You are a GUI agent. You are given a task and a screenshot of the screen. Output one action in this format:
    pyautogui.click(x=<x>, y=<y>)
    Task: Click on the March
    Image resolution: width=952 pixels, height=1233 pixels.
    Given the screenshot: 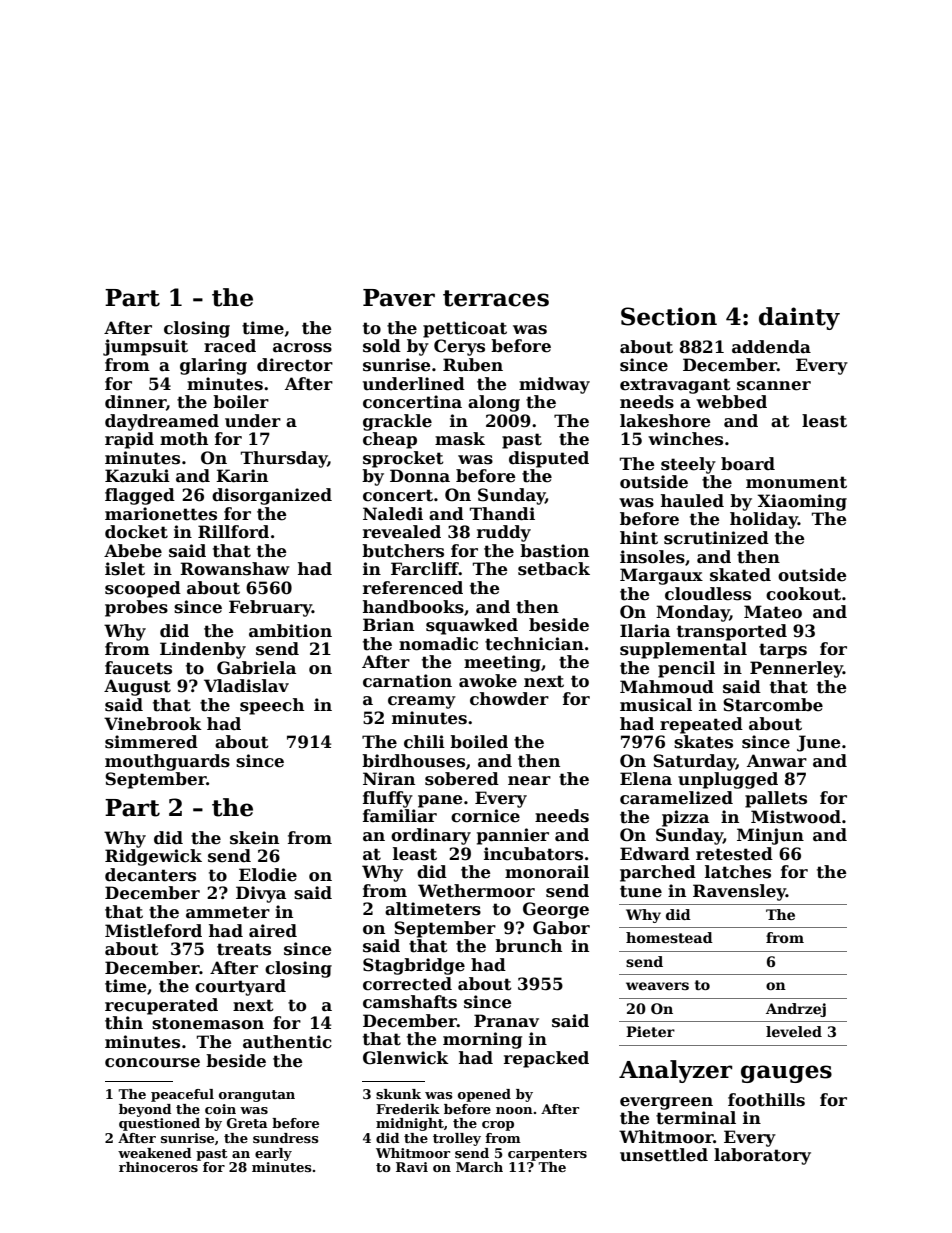 What is the action you would take?
    pyautogui.click(x=479, y=1167)
